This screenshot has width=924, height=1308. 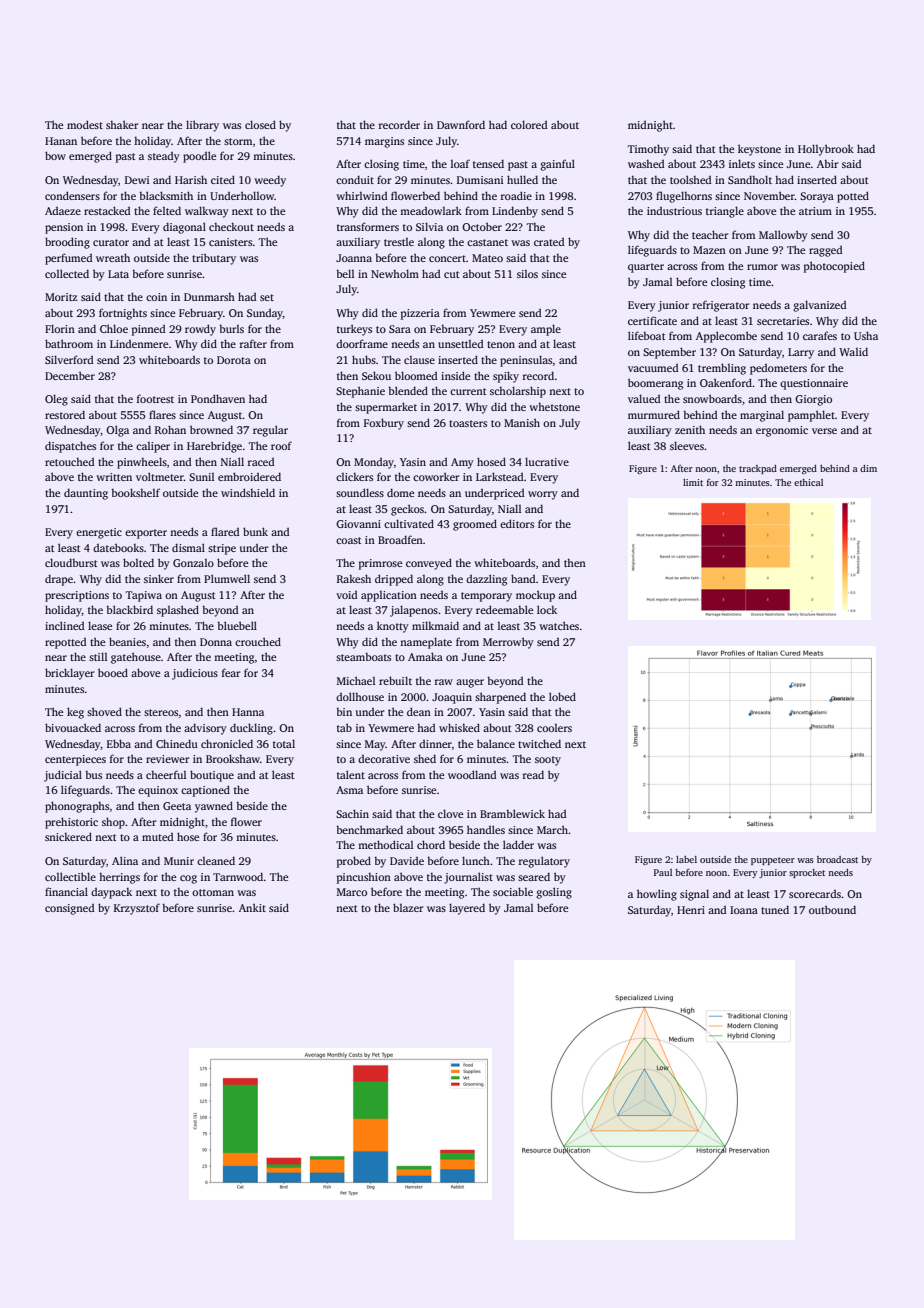 What do you see at coordinates (364, 878) in the screenshot?
I see `pincushion` at bounding box center [364, 878].
